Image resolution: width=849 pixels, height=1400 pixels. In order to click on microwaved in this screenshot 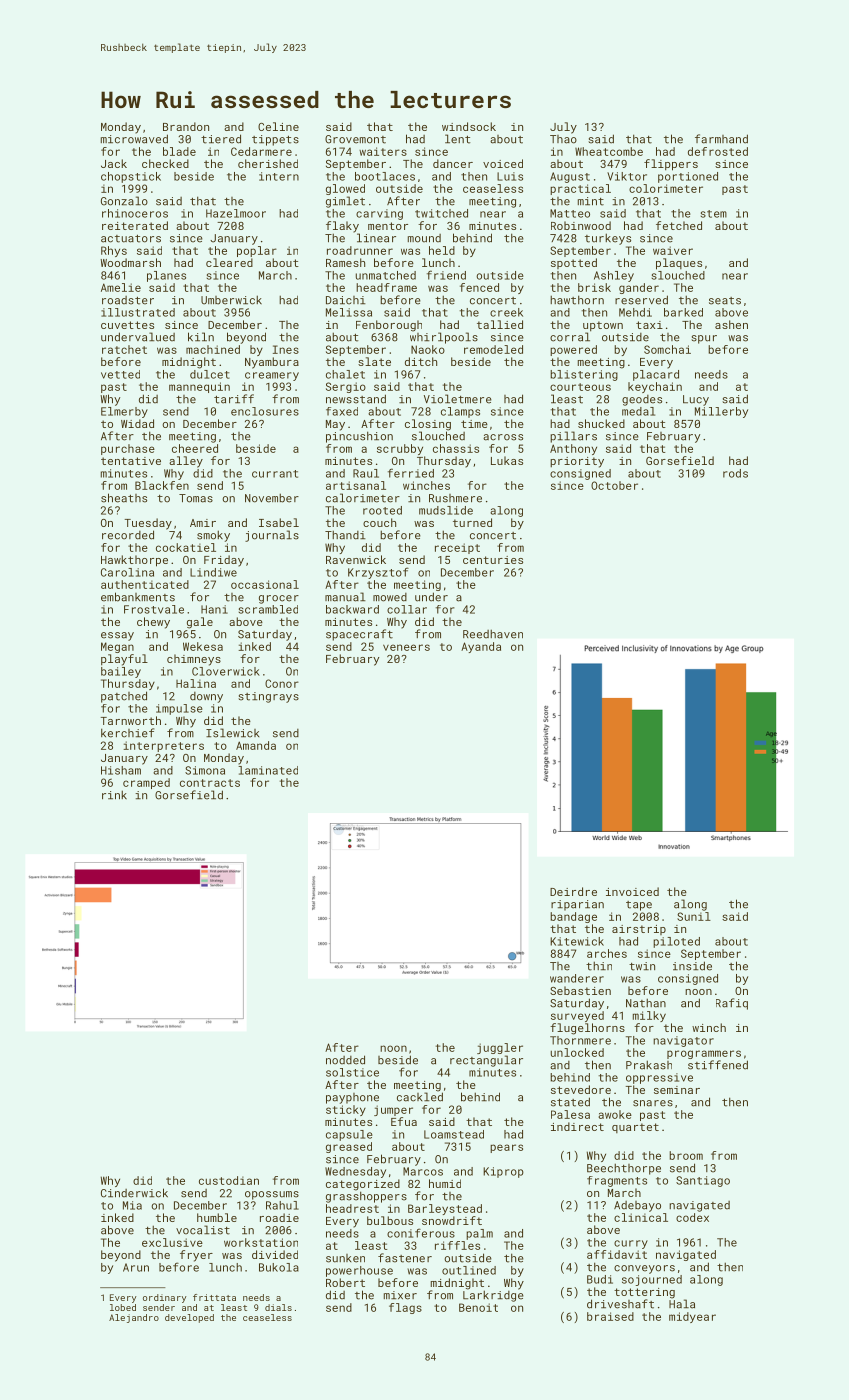, I will do `click(134, 139)`.
